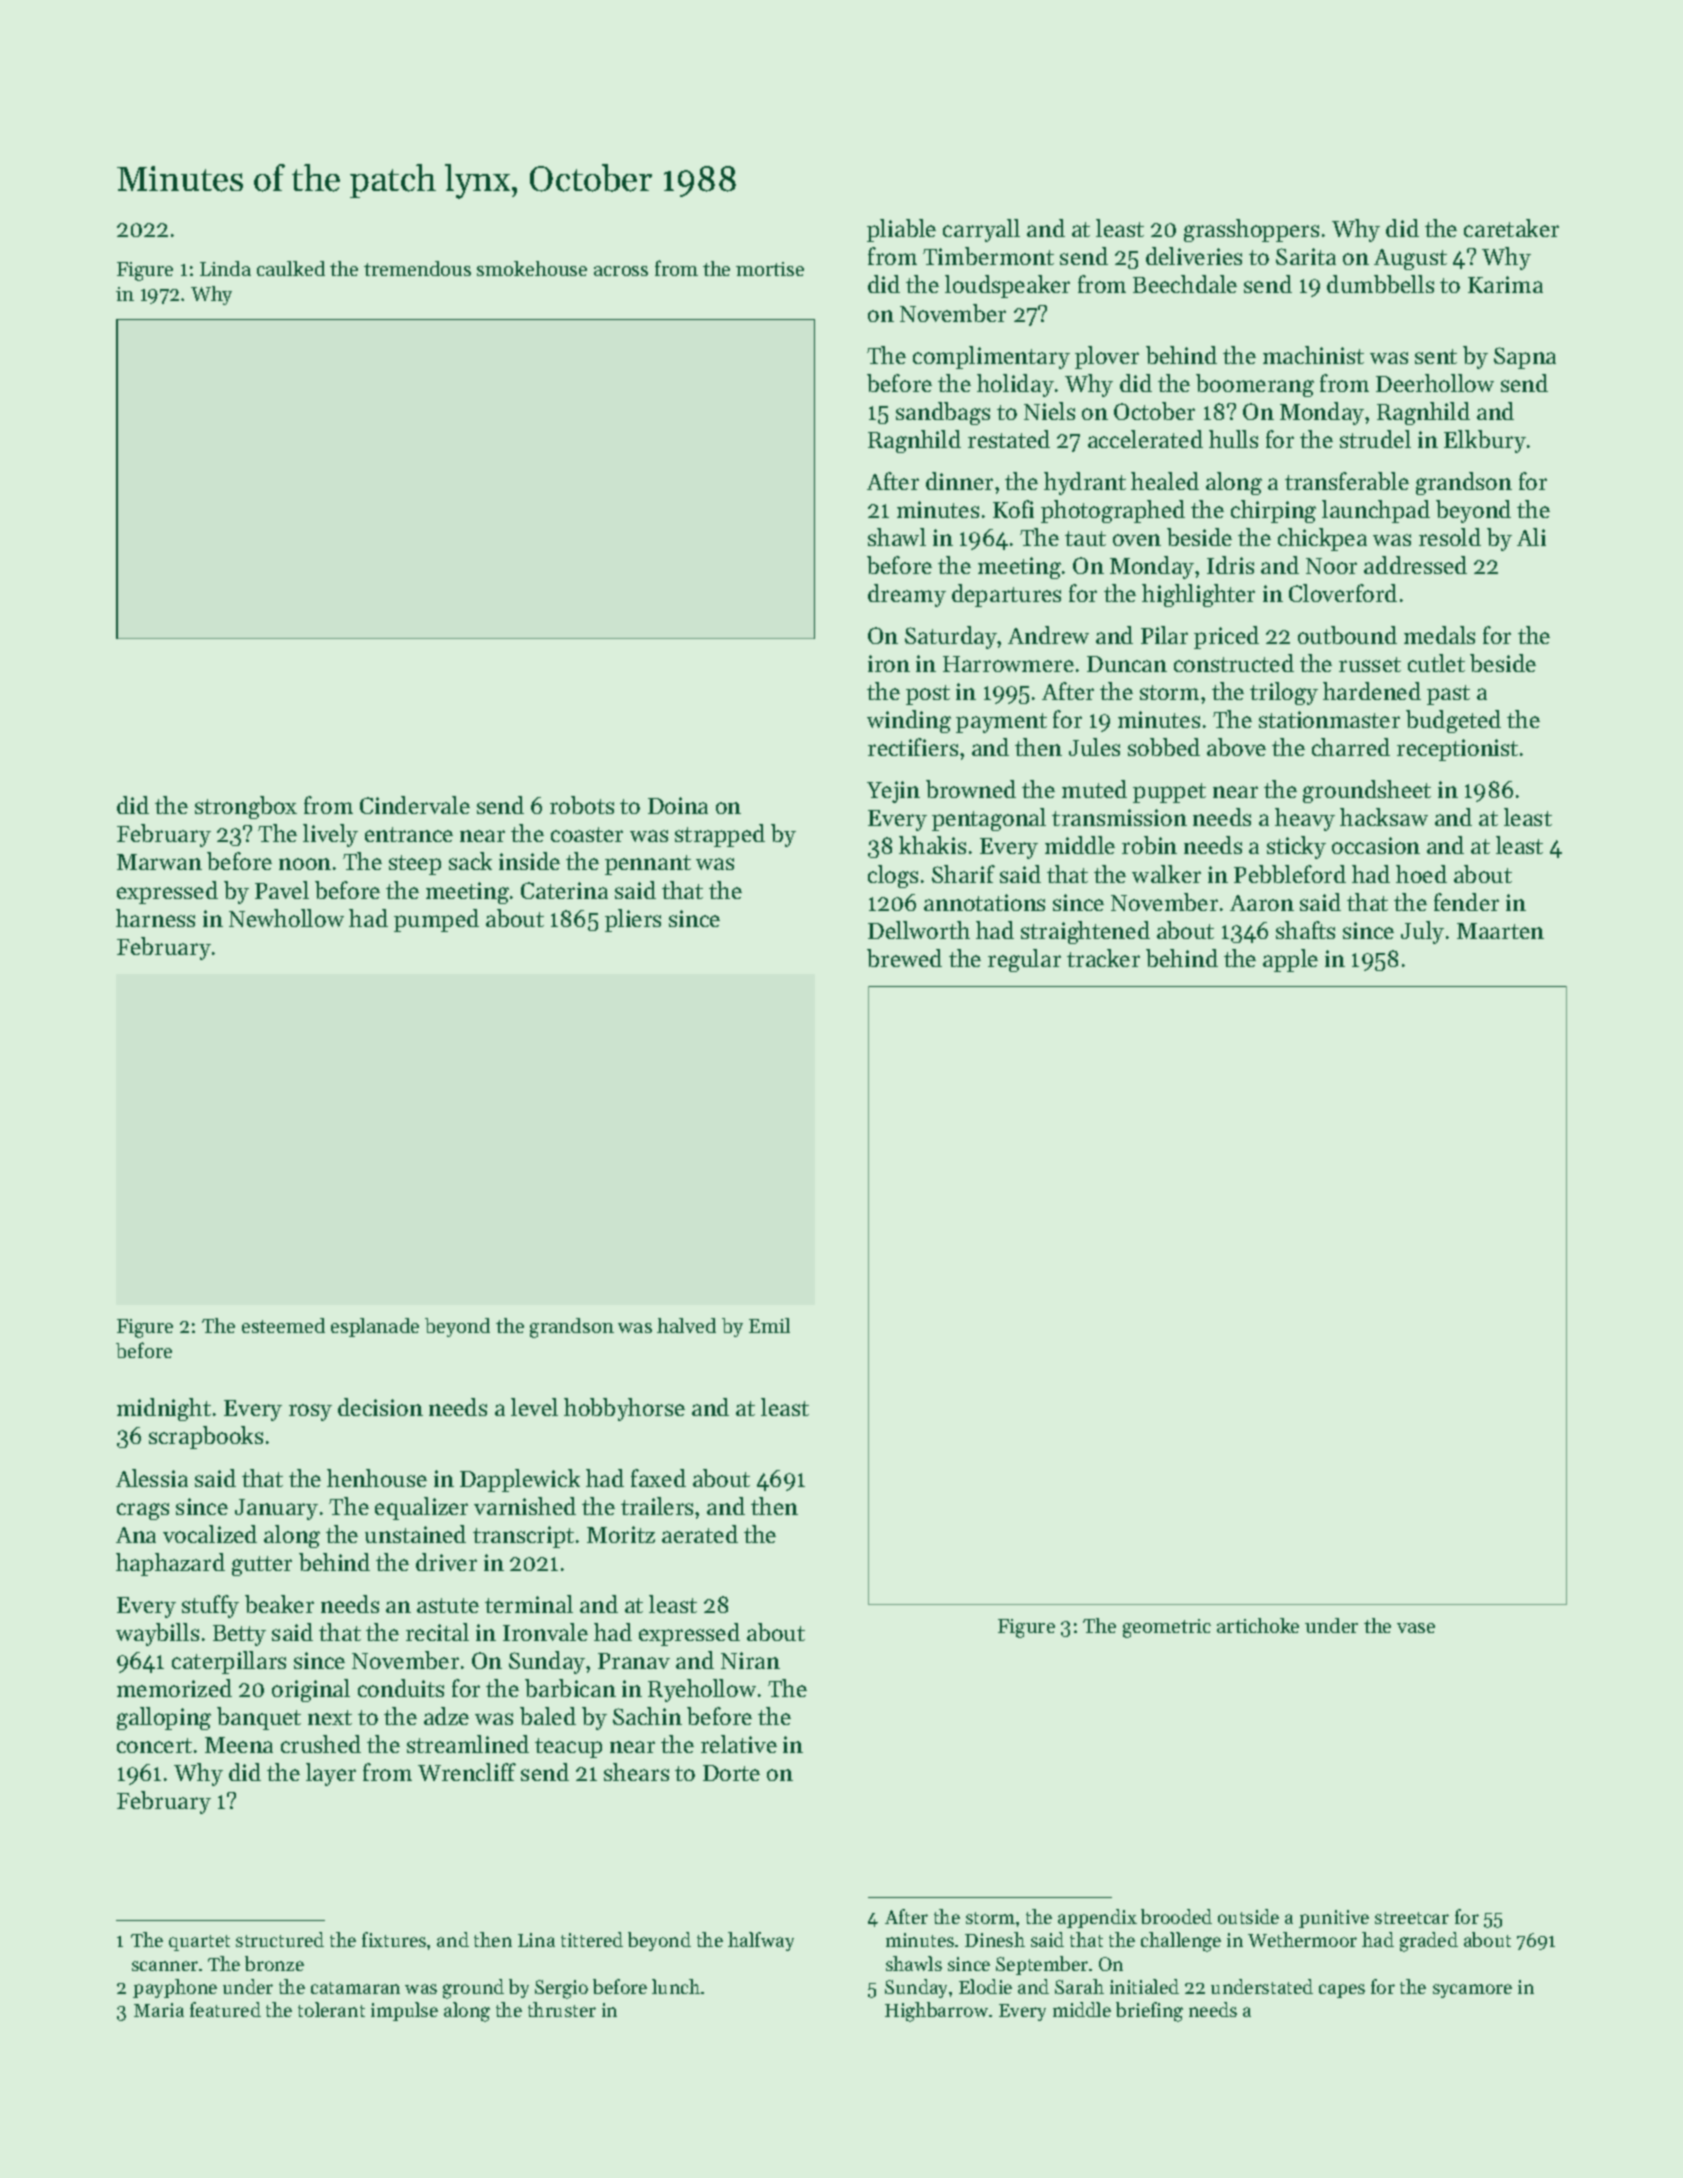 This screenshot has width=1683, height=2178. What do you see at coordinates (959, 481) in the screenshot?
I see `dinner` at bounding box center [959, 481].
